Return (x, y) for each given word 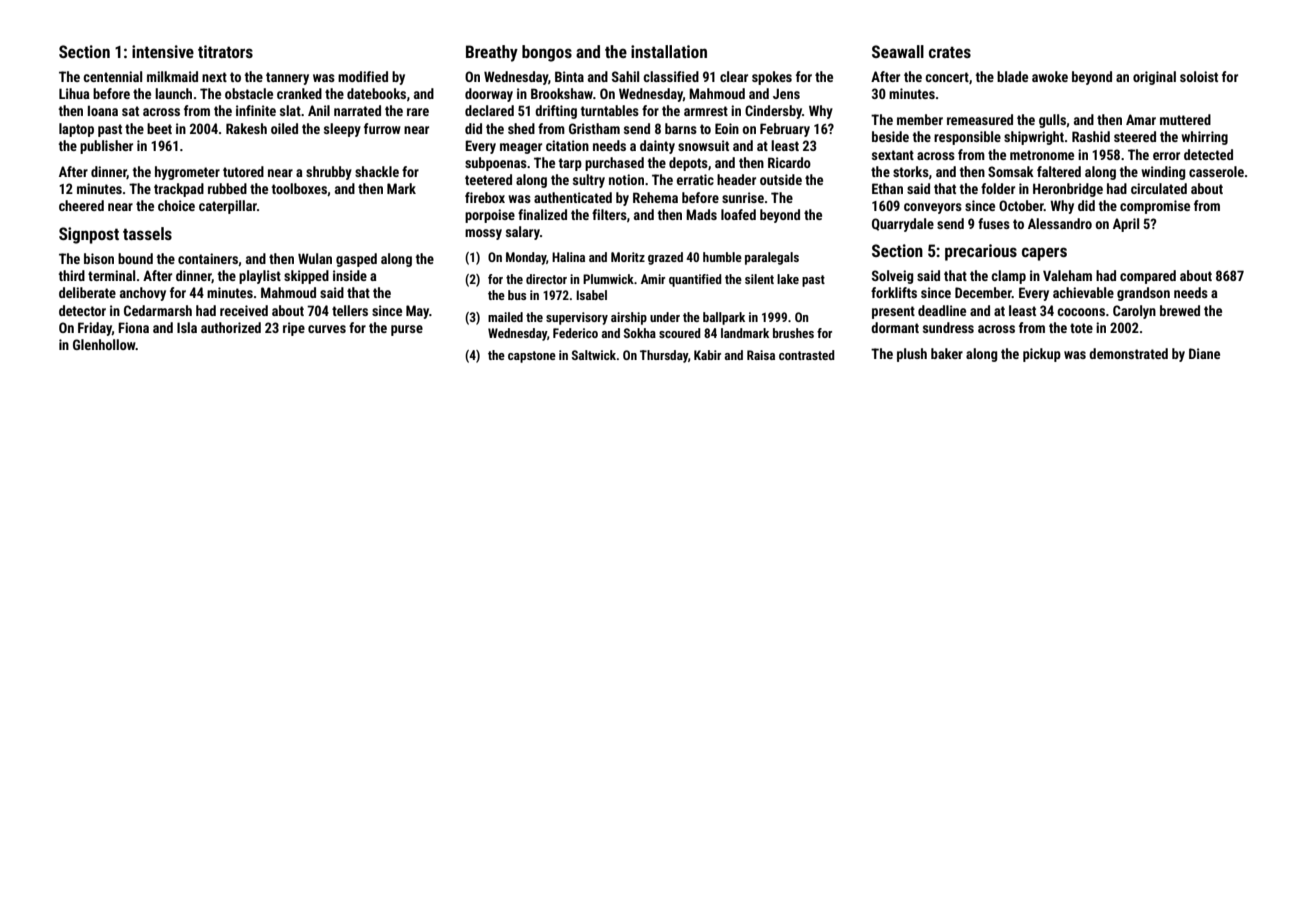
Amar (1141, 119)
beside (890, 136)
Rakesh (246, 128)
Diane (1204, 353)
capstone (532, 357)
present (893, 312)
